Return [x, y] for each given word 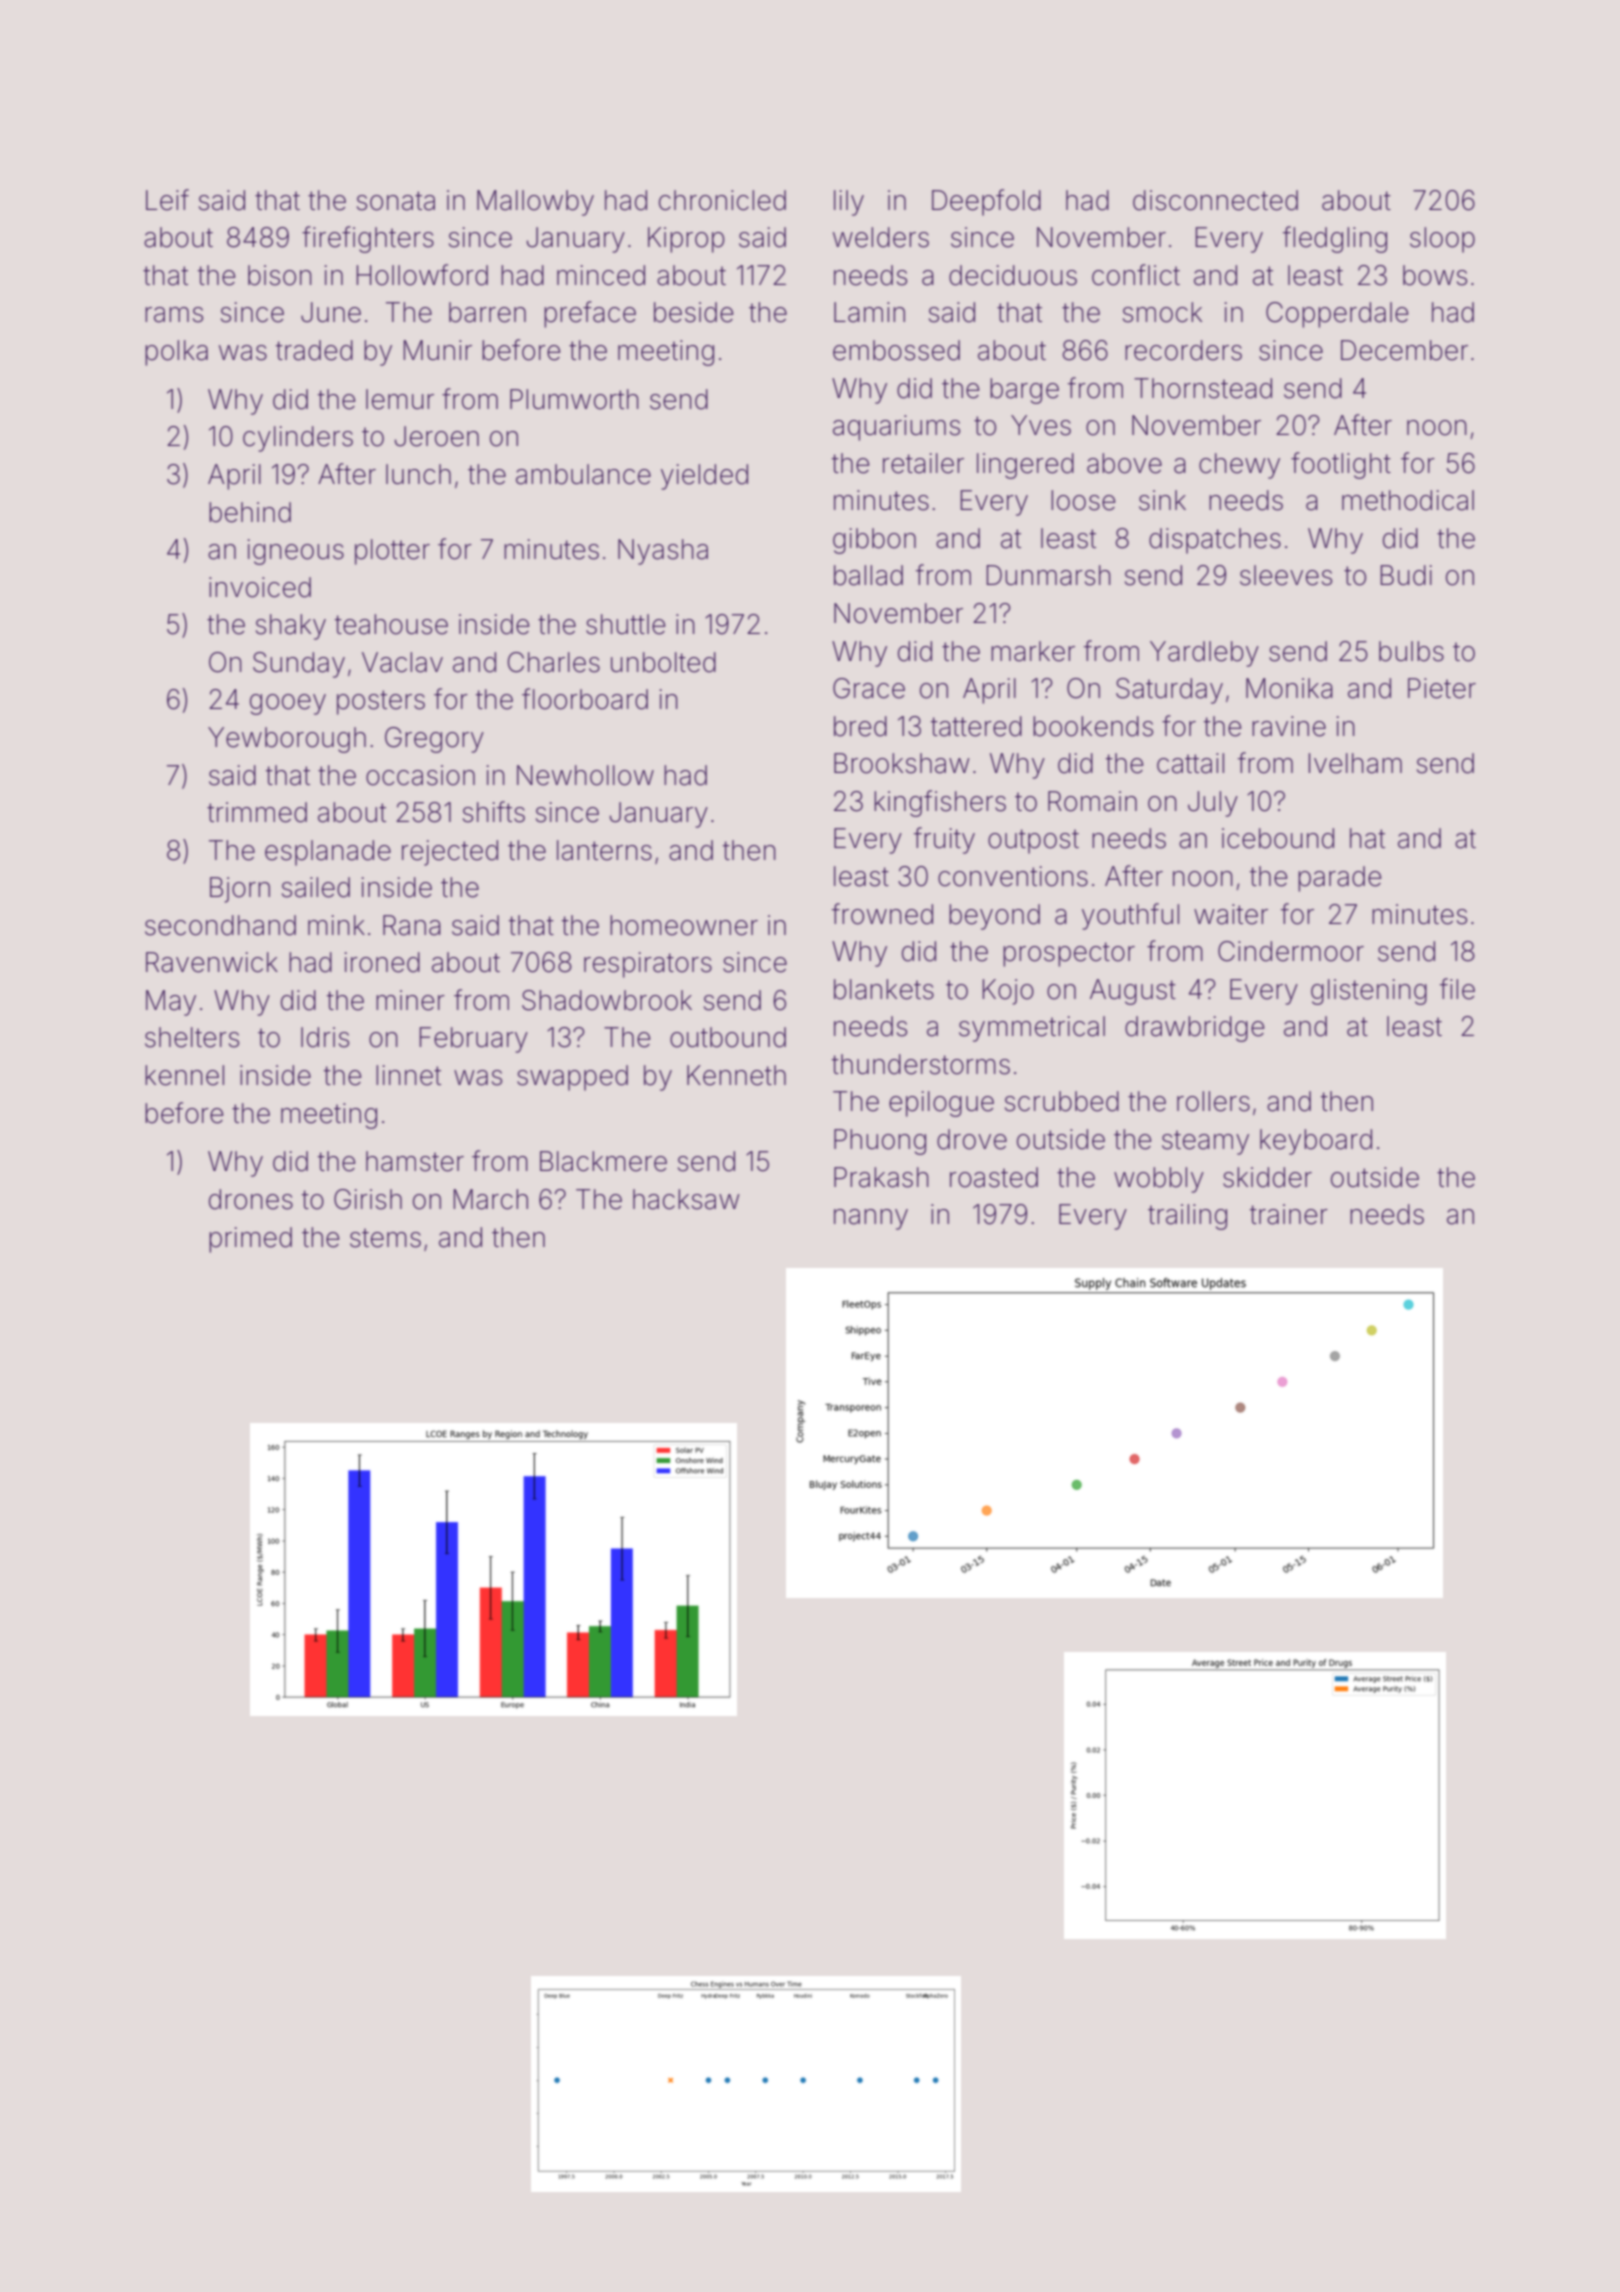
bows [1435, 275]
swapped [572, 1078]
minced [601, 275]
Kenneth [736, 1075]
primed [250, 1240]
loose [1083, 500]
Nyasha [663, 552]
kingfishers [940, 803]
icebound [1278, 838]
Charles [554, 662]
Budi [1406, 575]
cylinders [298, 439]
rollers [1213, 1101]
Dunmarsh [1049, 575]
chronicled [722, 200]
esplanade [328, 853]
